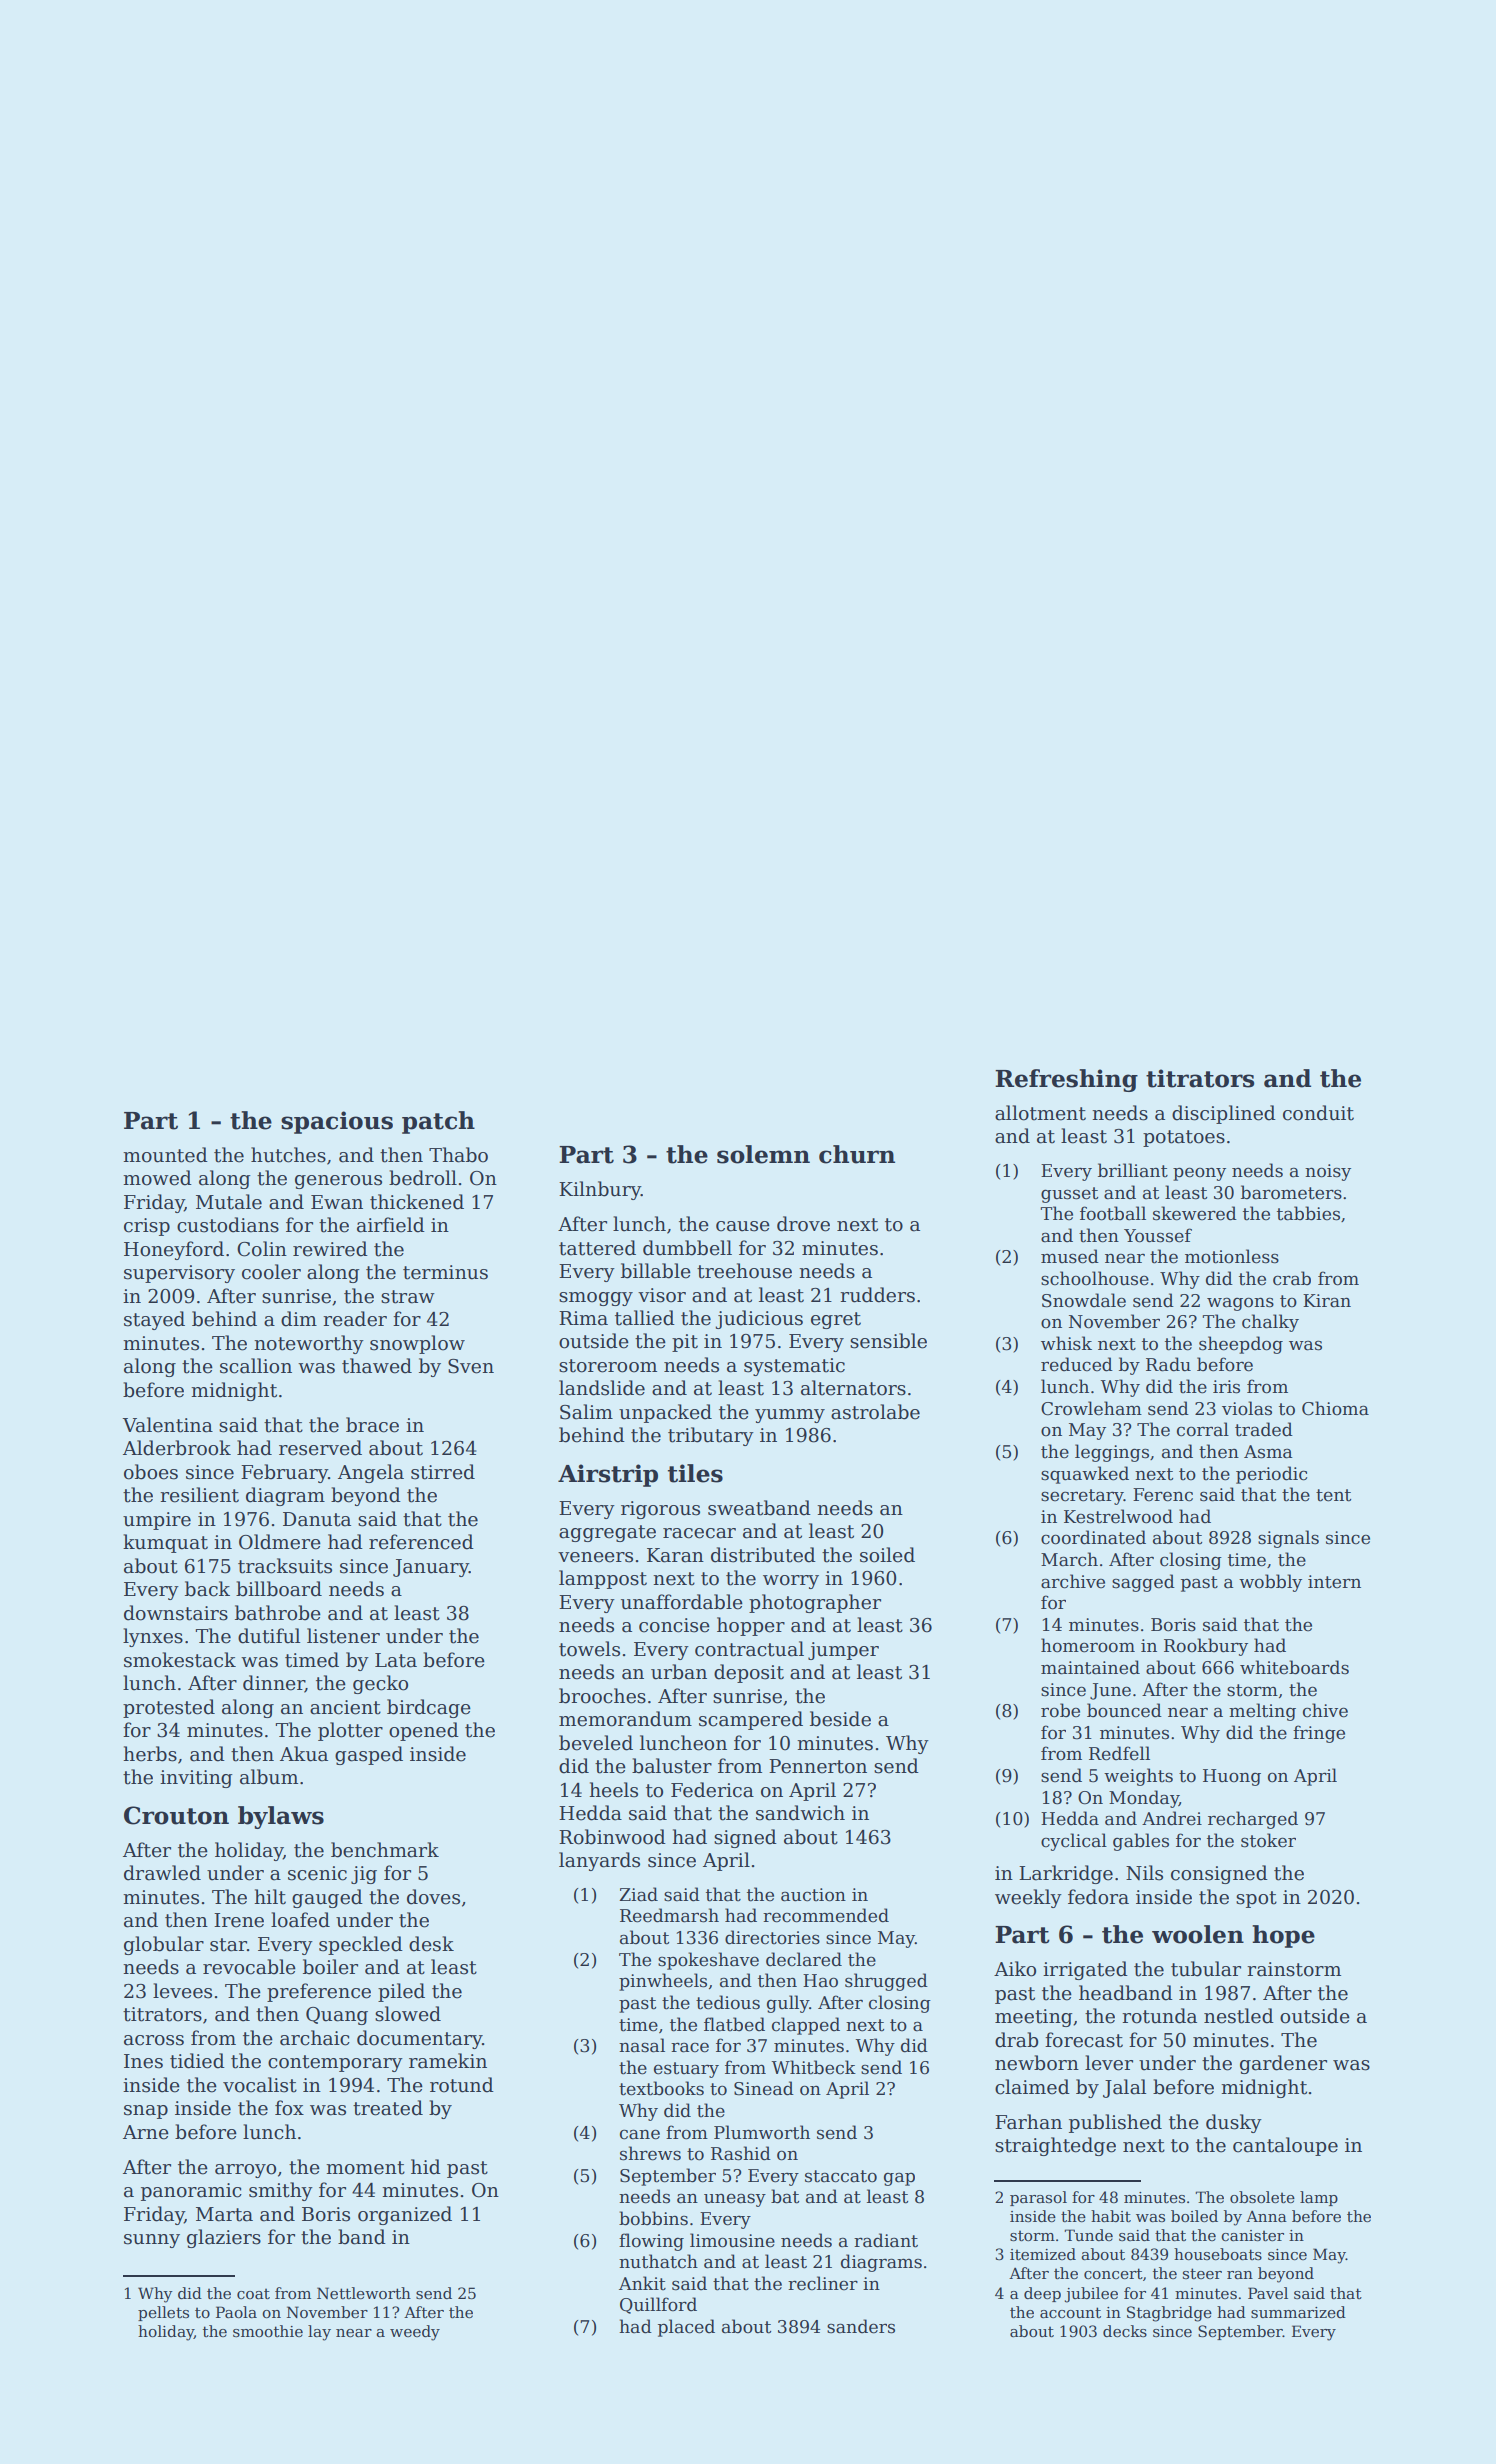 Image resolution: width=1496 pixels, height=2464 pixels. I want to click on sanders, so click(861, 2326).
